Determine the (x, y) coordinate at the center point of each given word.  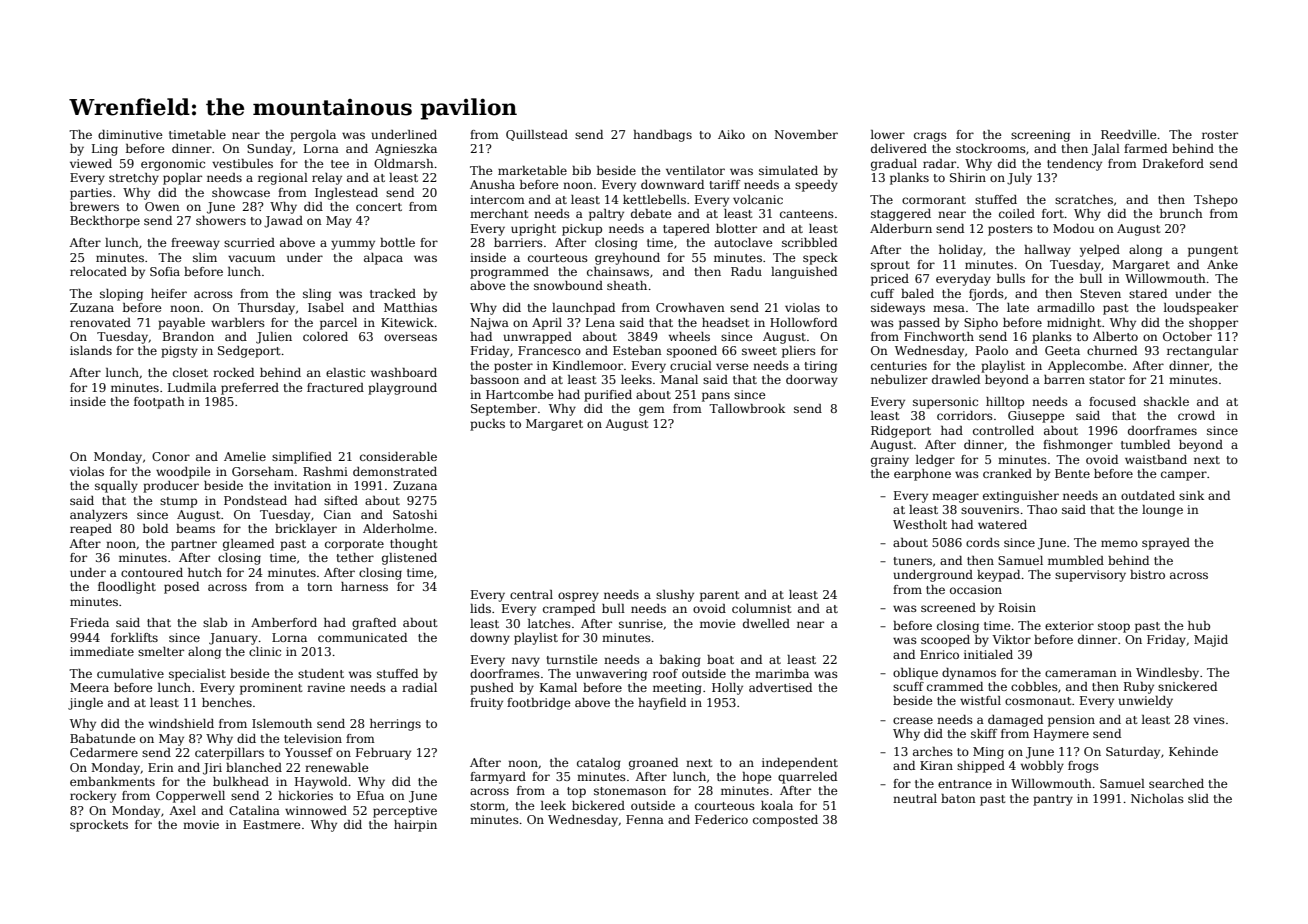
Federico (721, 819)
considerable (398, 456)
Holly (727, 689)
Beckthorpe (105, 222)
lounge (1162, 511)
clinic (265, 651)
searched (1176, 783)
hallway (1047, 251)
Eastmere (272, 824)
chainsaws (618, 271)
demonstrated (395, 471)
